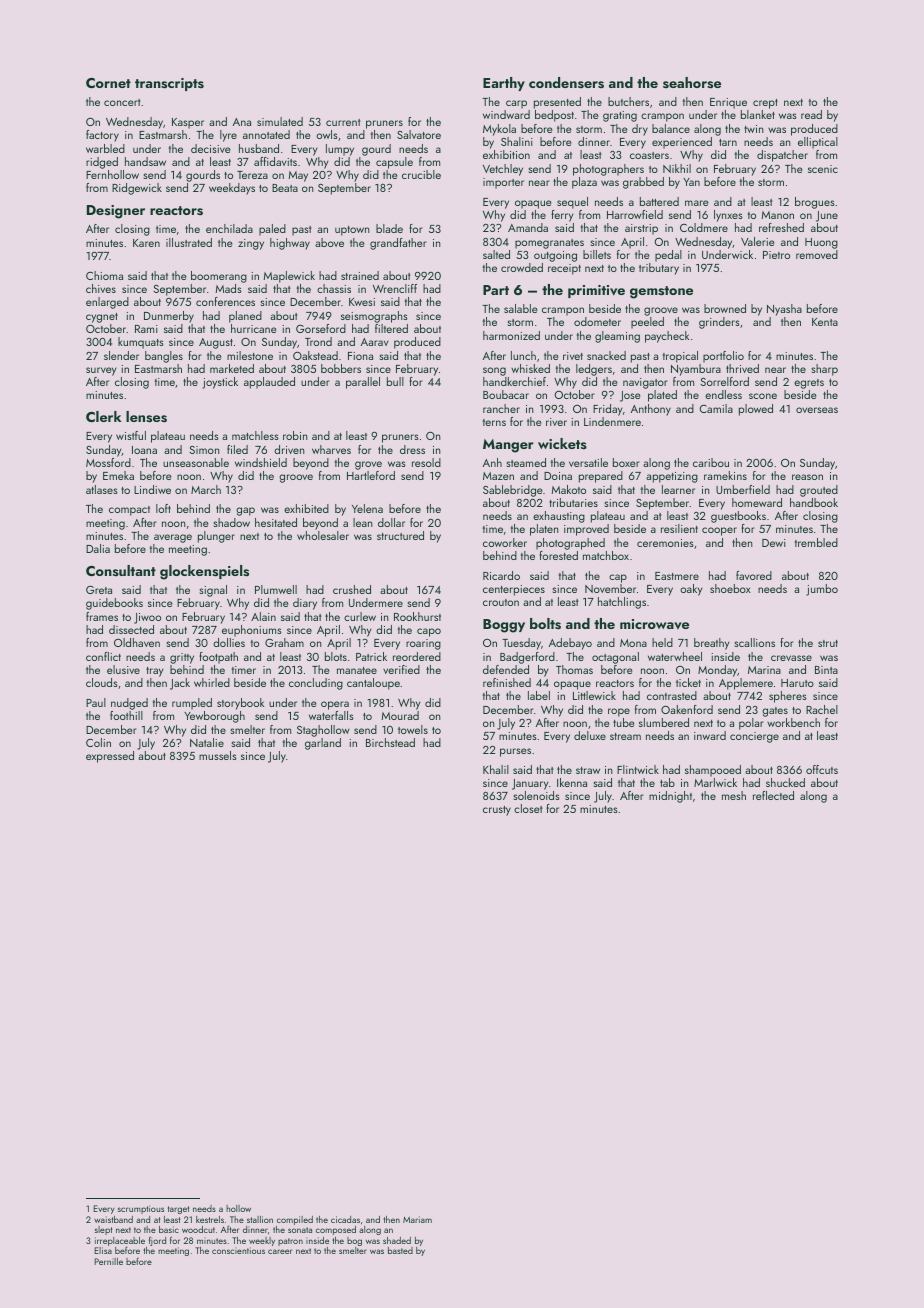 This screenshot has height=1308, width=924. Describe the element at coordinates (280, 121) in the screenshot. I see `simulated` at that location.
